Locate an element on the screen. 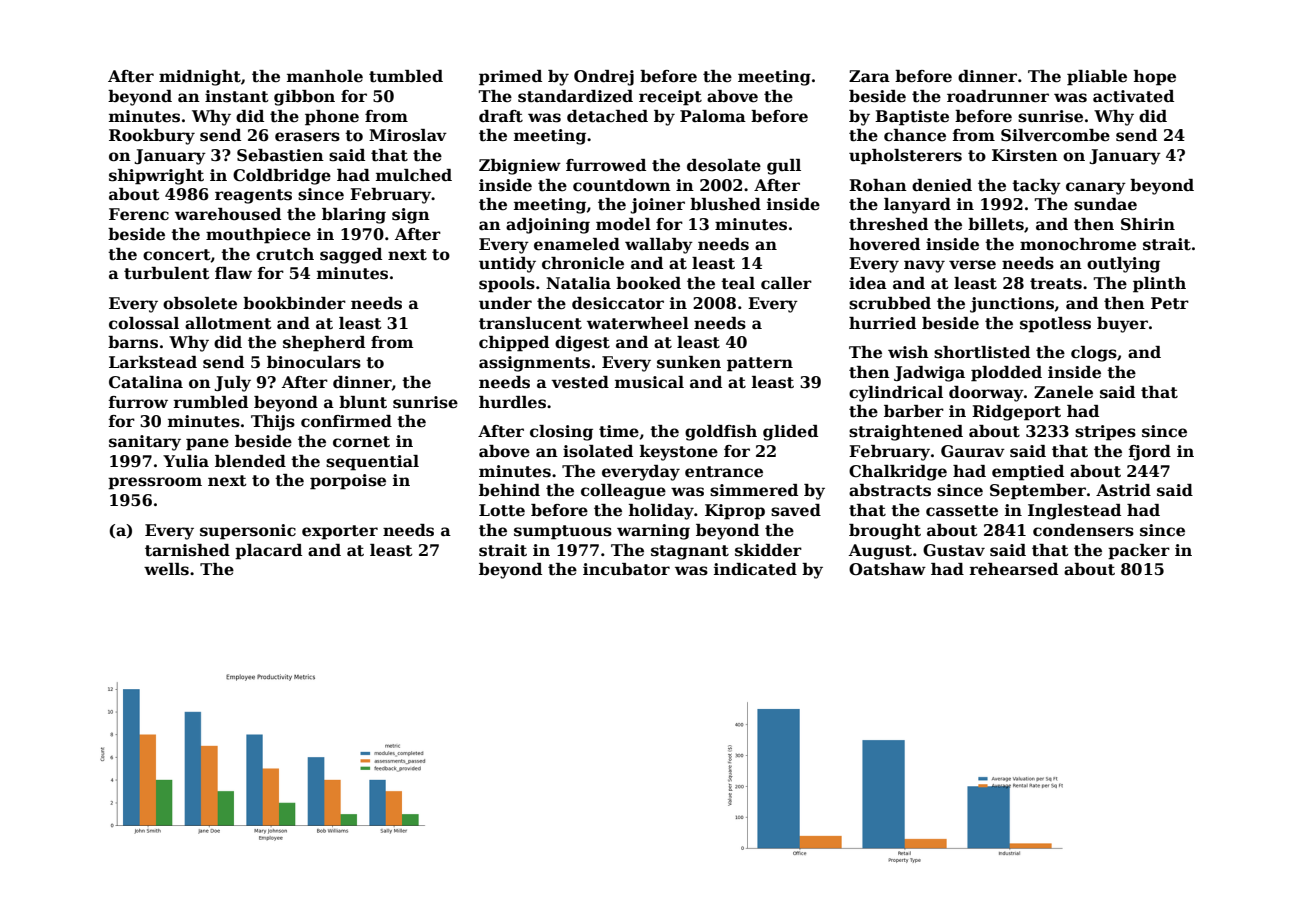 This screenshot has width=1308, height=924. Gustav is located at coordinates (954, 550).
